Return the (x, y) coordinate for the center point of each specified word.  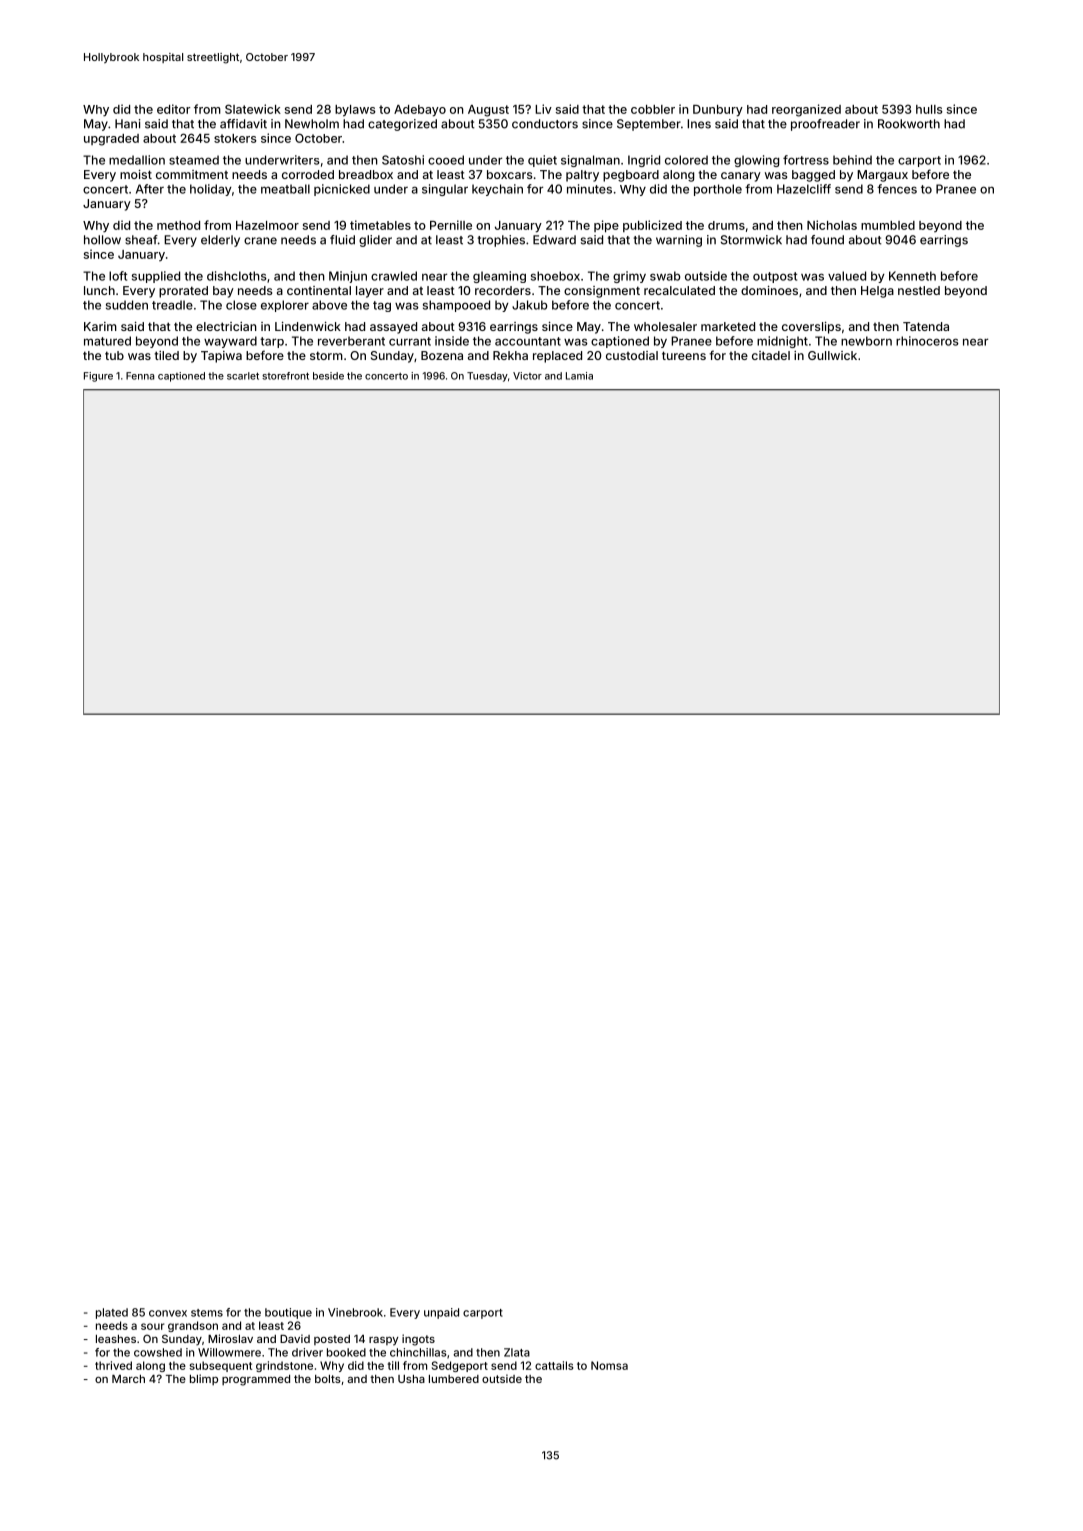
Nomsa (609, 1365)
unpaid (441, 1313)
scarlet (243, 376)
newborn (866, 341)
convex (168, 1313)
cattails (554, 1365)
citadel (771, 355)
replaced (557, 357)
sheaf (141, 240)
